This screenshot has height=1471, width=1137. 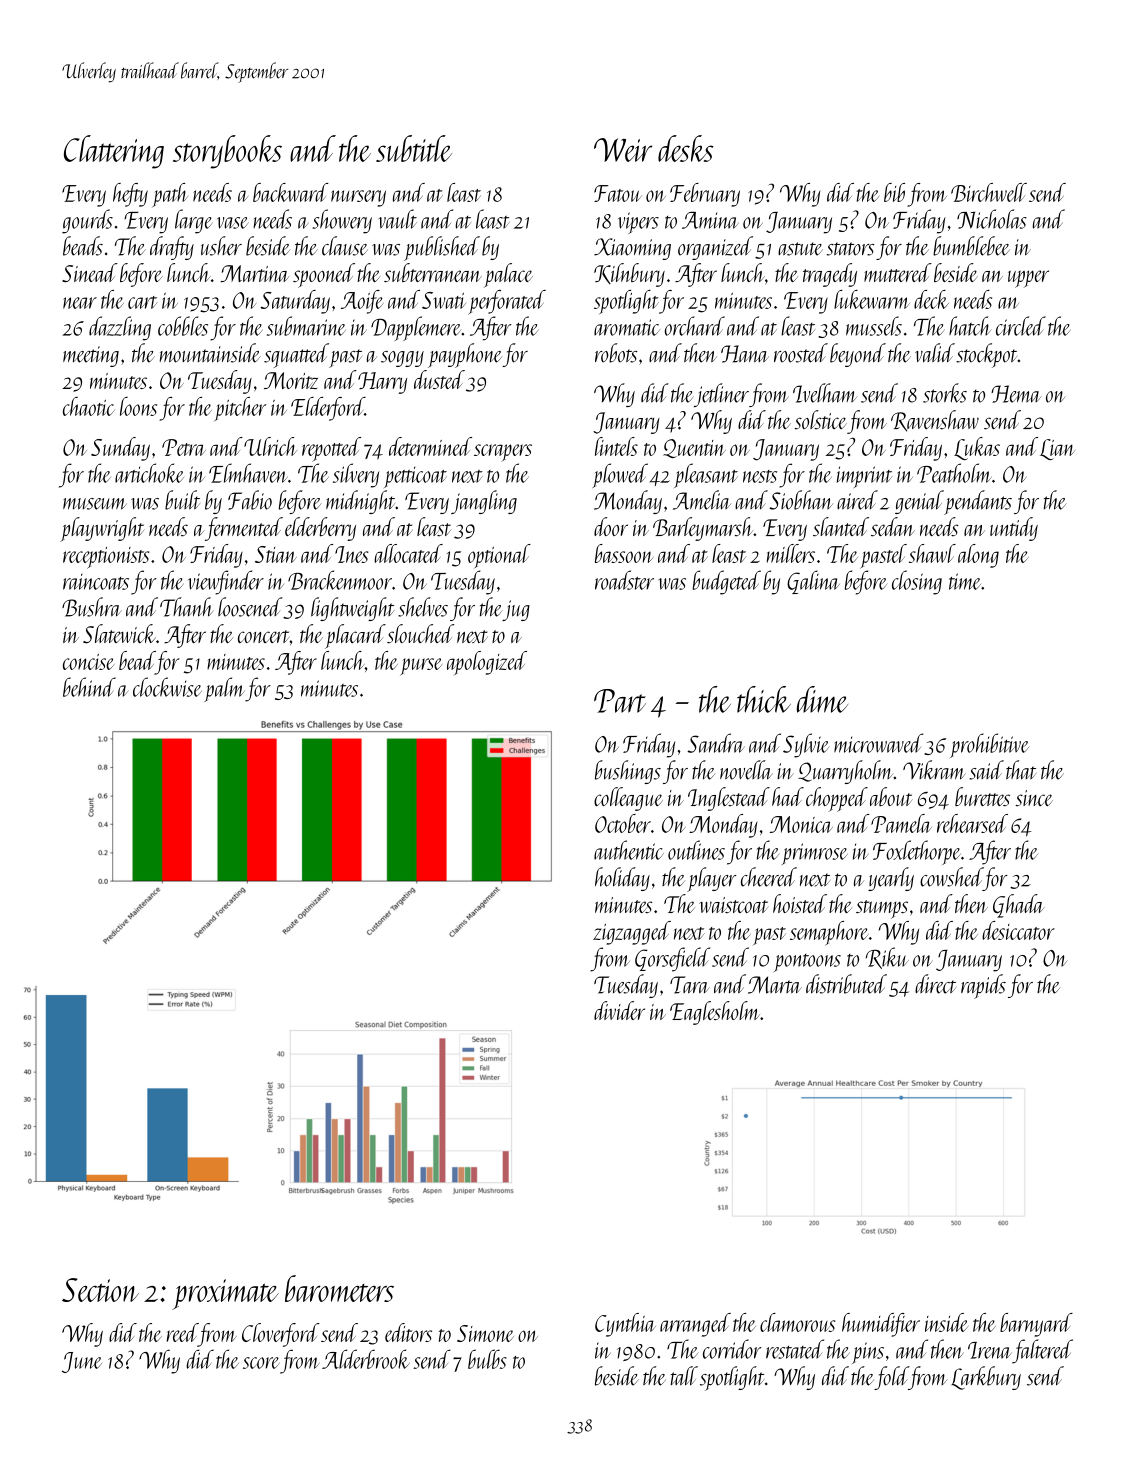 What do you see at coordinates (715, 1013) in the screenshot?
I see `Eaglesholm` at bounding box center [715, 1013].
